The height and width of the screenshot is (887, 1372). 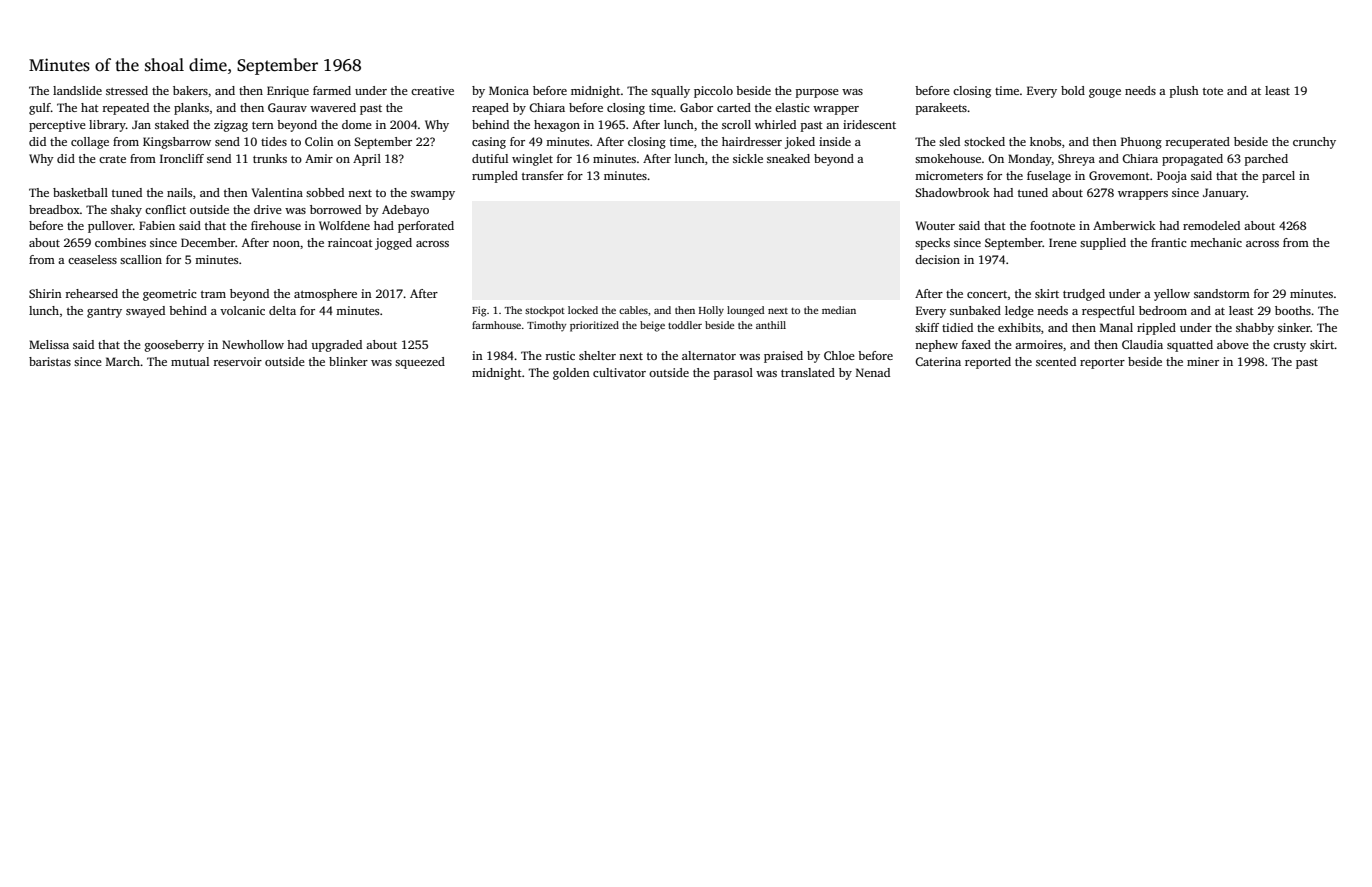 What do you see at coordinates (237, 361) in the screenshot?
I see `reservoir` at bounding box center [237, 361].
